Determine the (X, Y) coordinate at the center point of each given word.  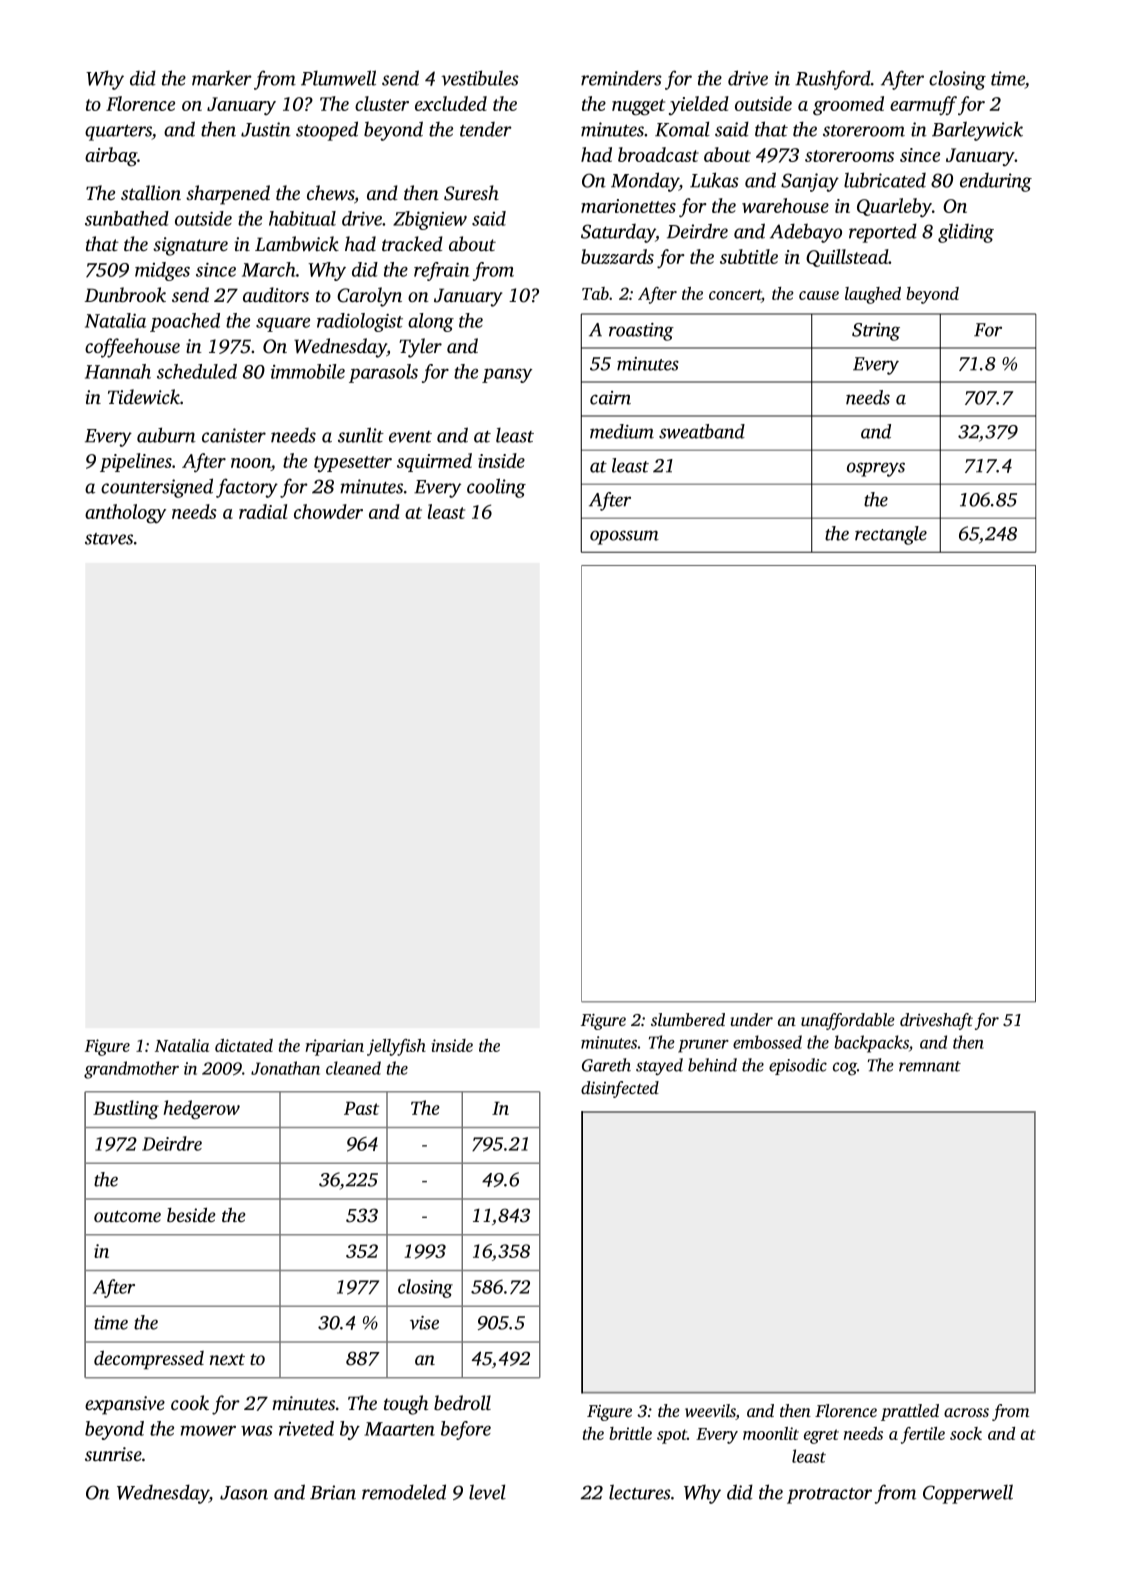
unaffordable (848, 1021)
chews (330, 192)
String (876, 332)
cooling (496, 488)
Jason (244, 1493)
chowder (328, 511)
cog (845, 1069)
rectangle (891, 535)
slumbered (688, 1019)
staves (109, 539)
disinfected (620, 1089)
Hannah (118, 371)
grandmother (131, 1070)
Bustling (126, 1109)
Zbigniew (430, 220)
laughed (873, 295)
